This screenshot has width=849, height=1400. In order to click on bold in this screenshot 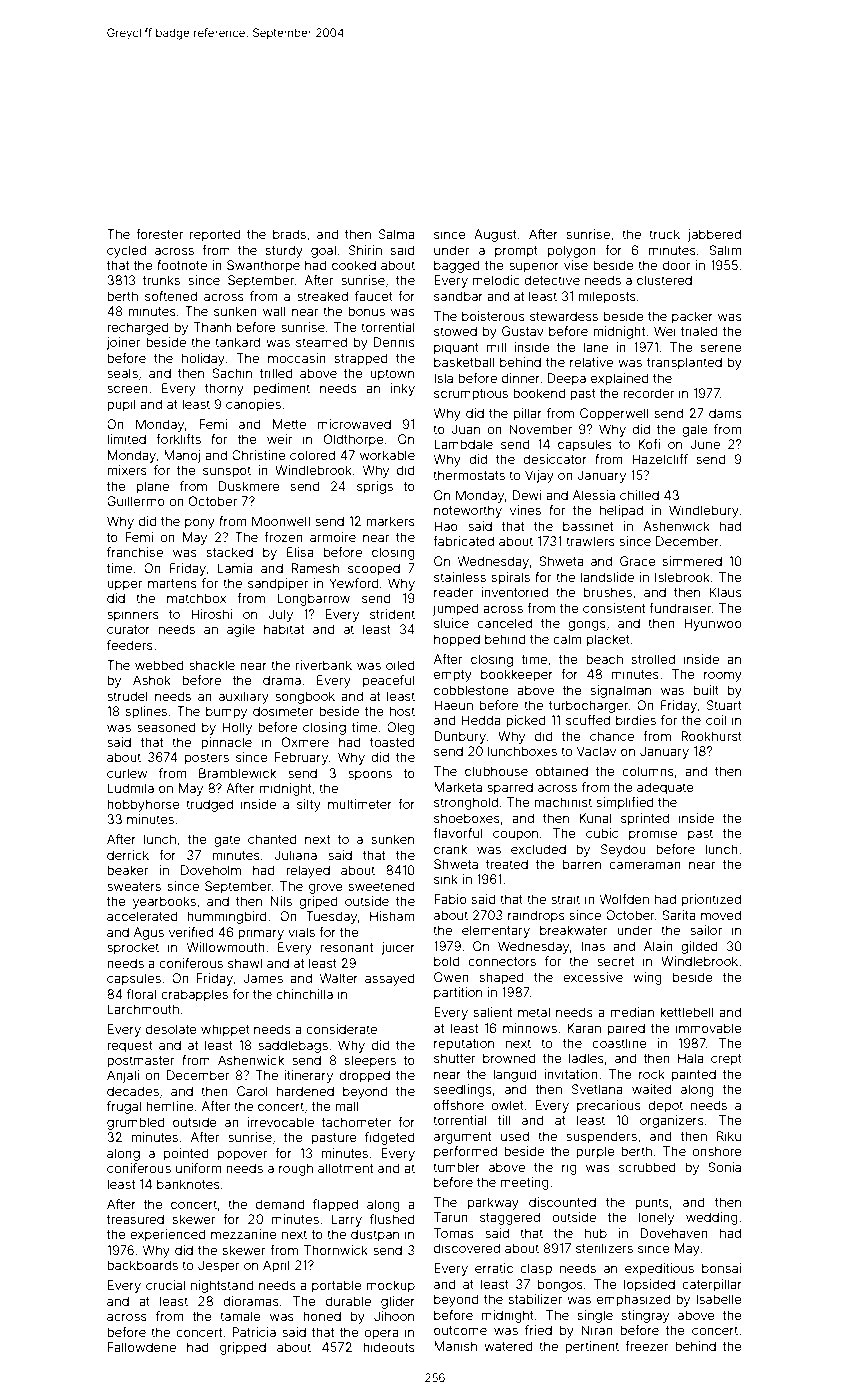, I will do `click(447, 961)`.
